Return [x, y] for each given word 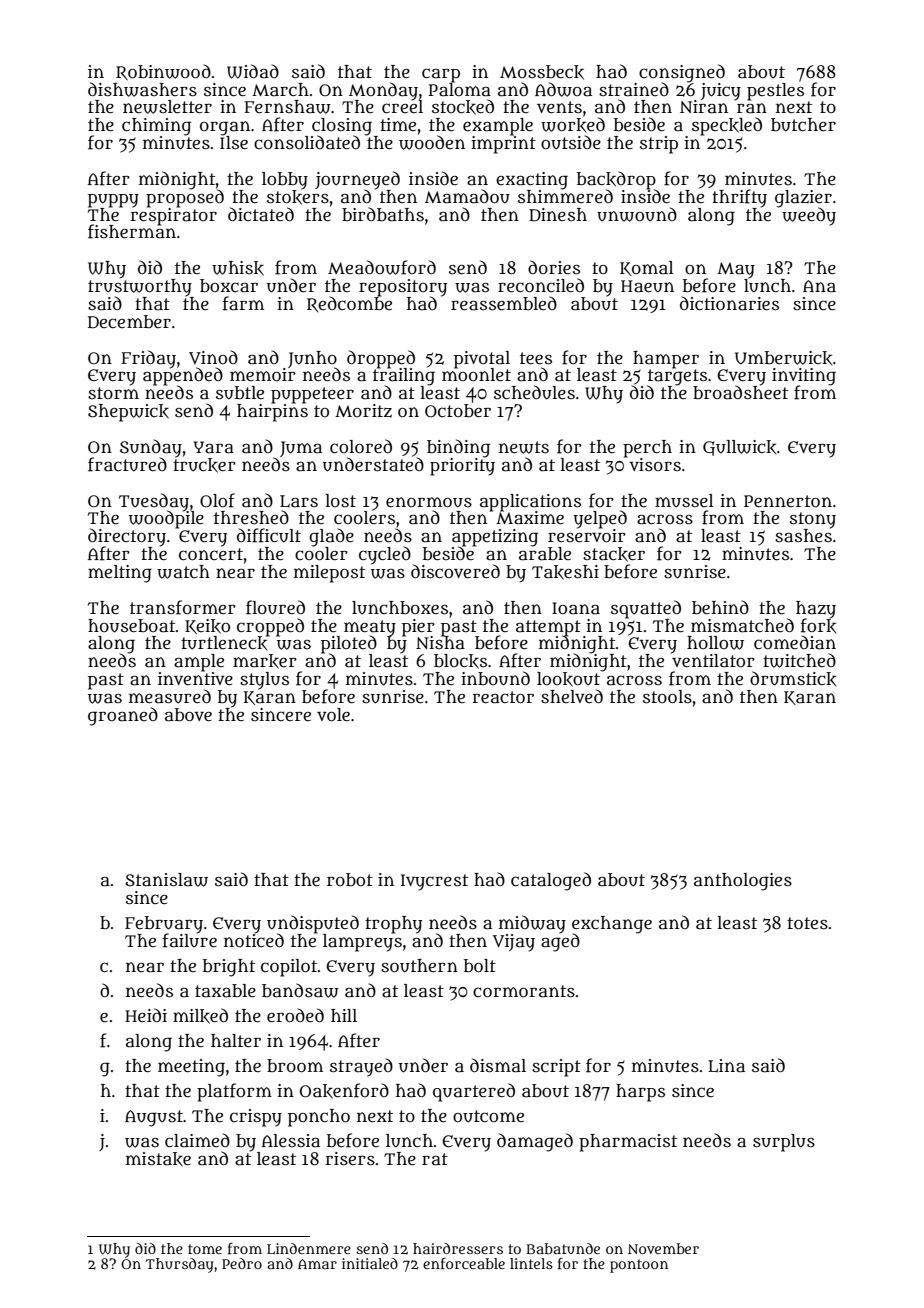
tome [205, 1249]
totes [807, 923]
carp [441, 75]
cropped [270, 627]
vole [333, 714]
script [556, 1068]
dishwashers [142, 89]
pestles [775, 92]
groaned [123, 716]
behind [720, 607]
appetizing [495, 538]
